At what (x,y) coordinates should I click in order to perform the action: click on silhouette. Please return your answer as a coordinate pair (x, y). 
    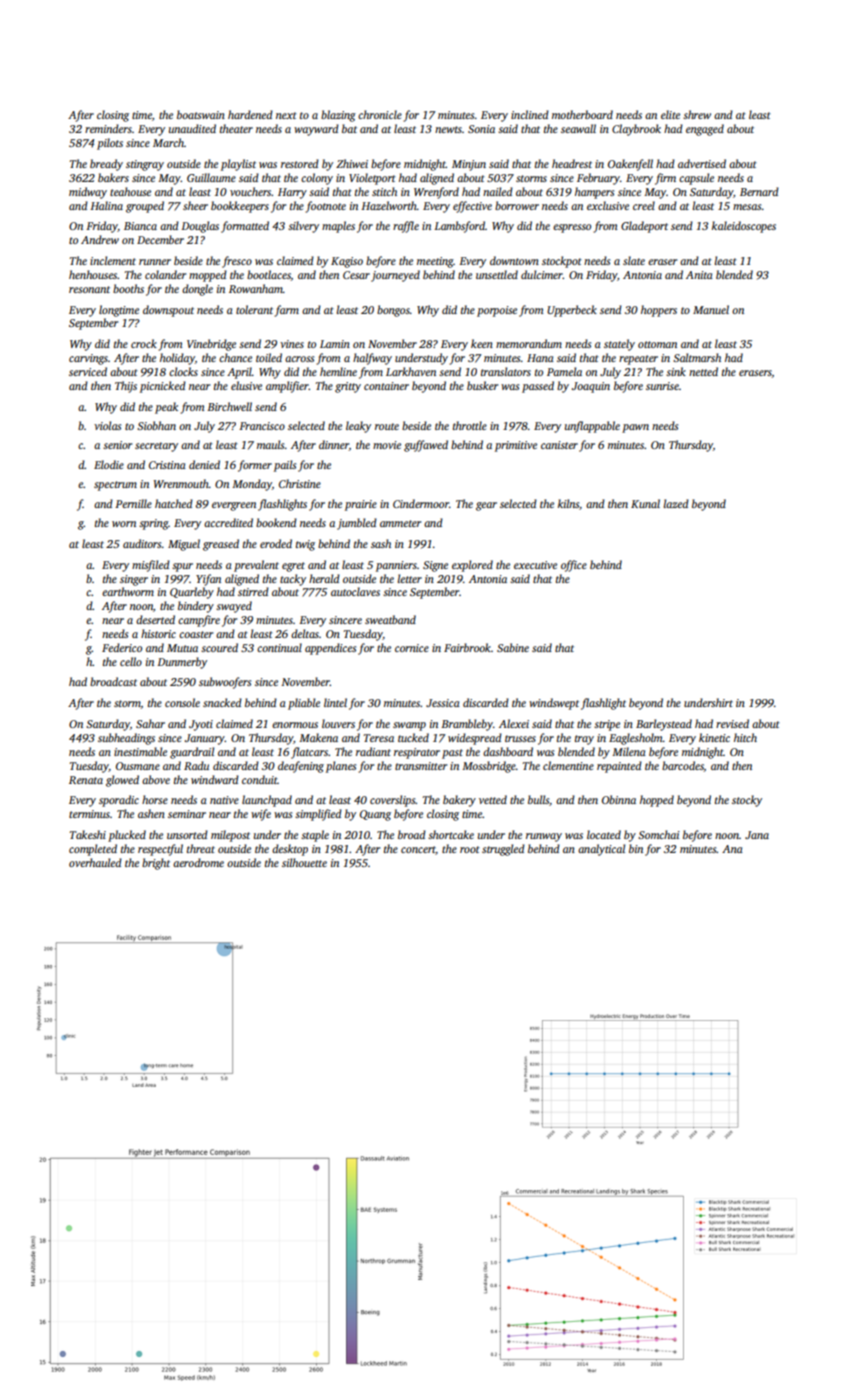
    Looking at the image, I should click on (304, 862).
